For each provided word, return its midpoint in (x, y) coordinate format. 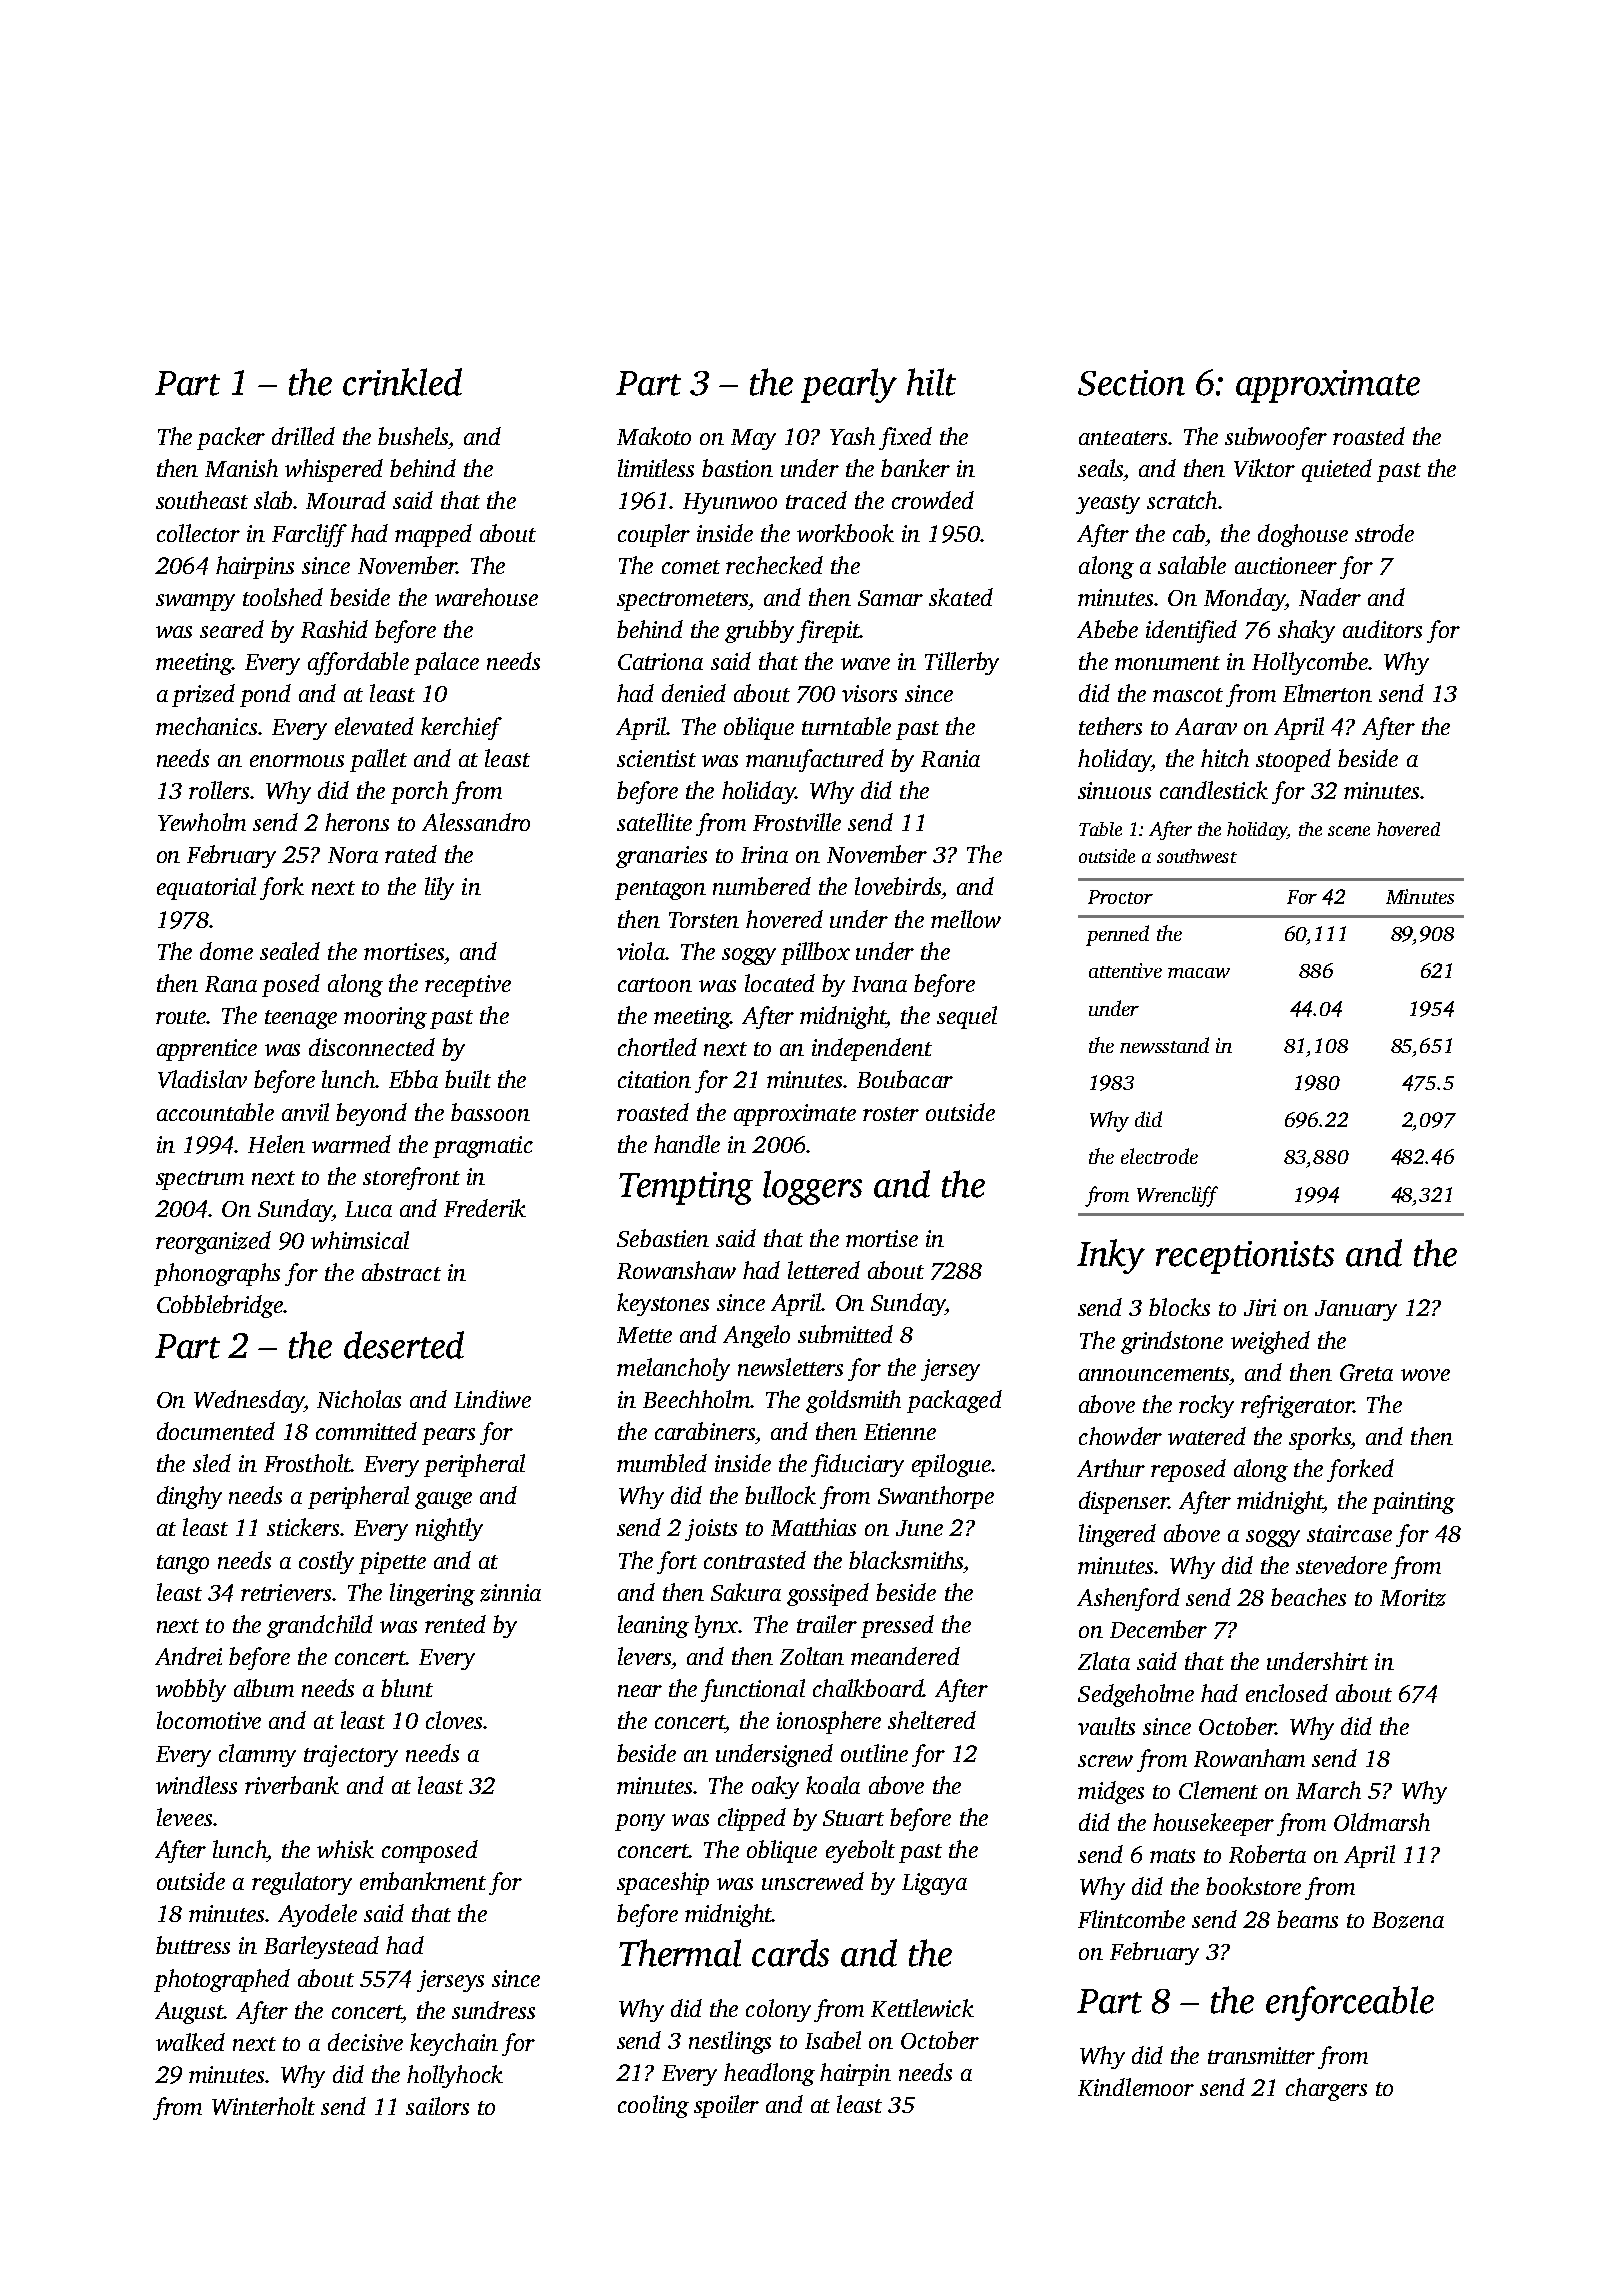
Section (1131, 383)
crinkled (402, 382)
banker (915, 468)
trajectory (351, 1756)
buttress (193, 1945)
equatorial (206, 888)
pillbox (815, 953)
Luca (368, 1209)
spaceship (663, 1883)
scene (1349, 831)
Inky (1111, 1256)
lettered (824, 1270)
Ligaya (934, 1884)
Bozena (1408, 1920)
